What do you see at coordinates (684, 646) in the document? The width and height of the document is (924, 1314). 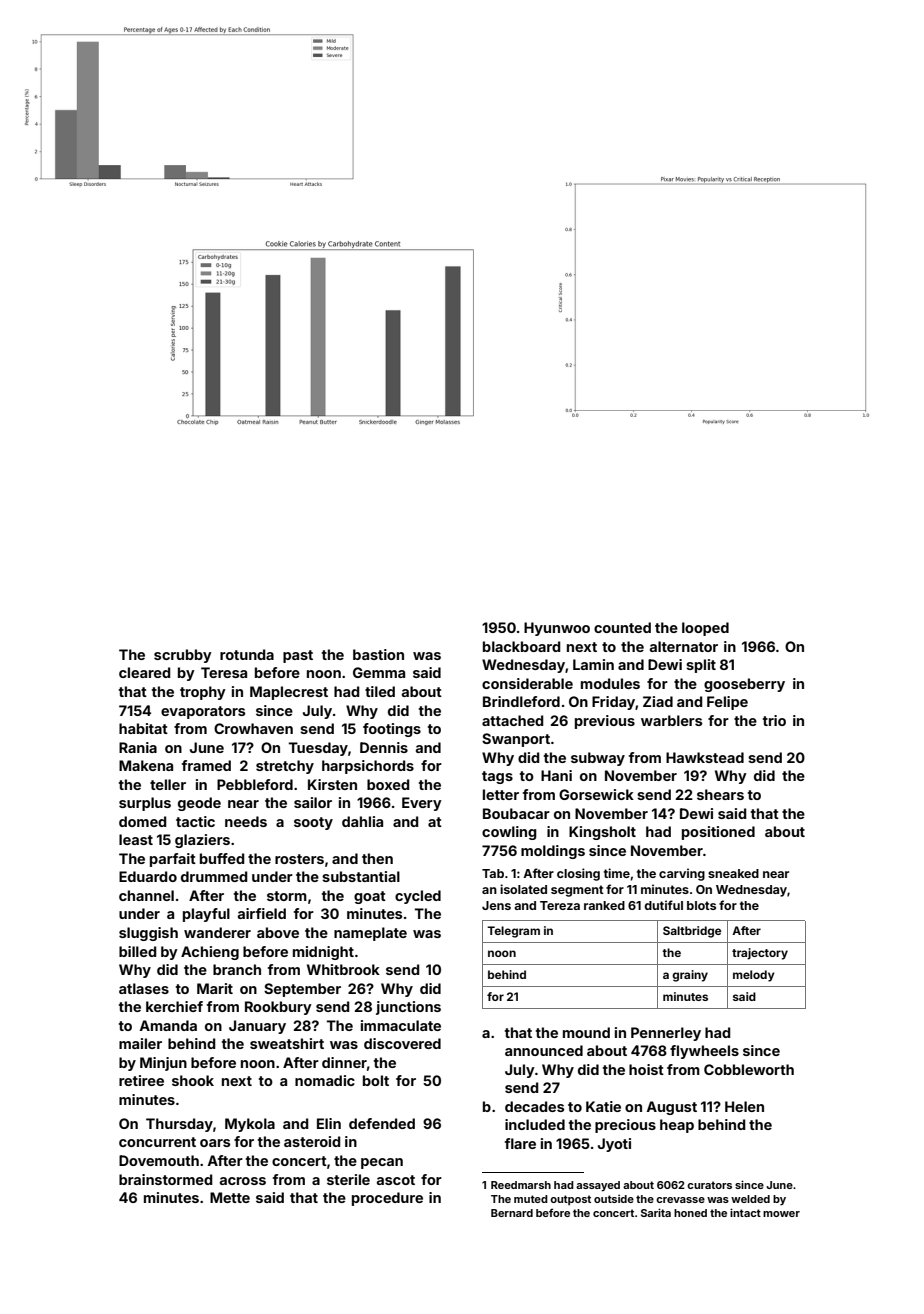 I see `alternator` at bounding box center [684, 646].
